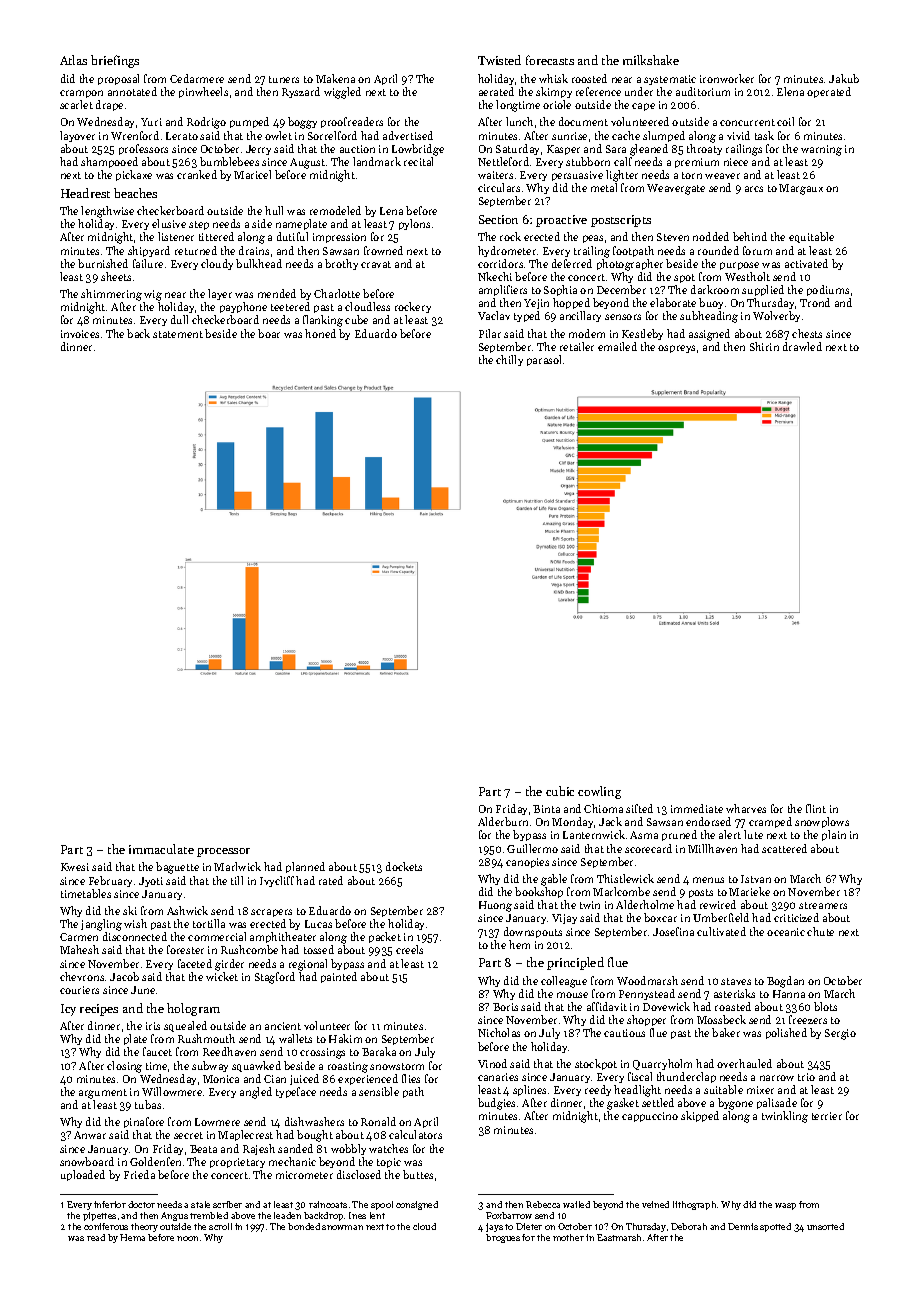 The image size is (924, 1308). What do you see at coordinates (754, 189) in the page?
I see `arcs` at bounding box center [754, 189].
